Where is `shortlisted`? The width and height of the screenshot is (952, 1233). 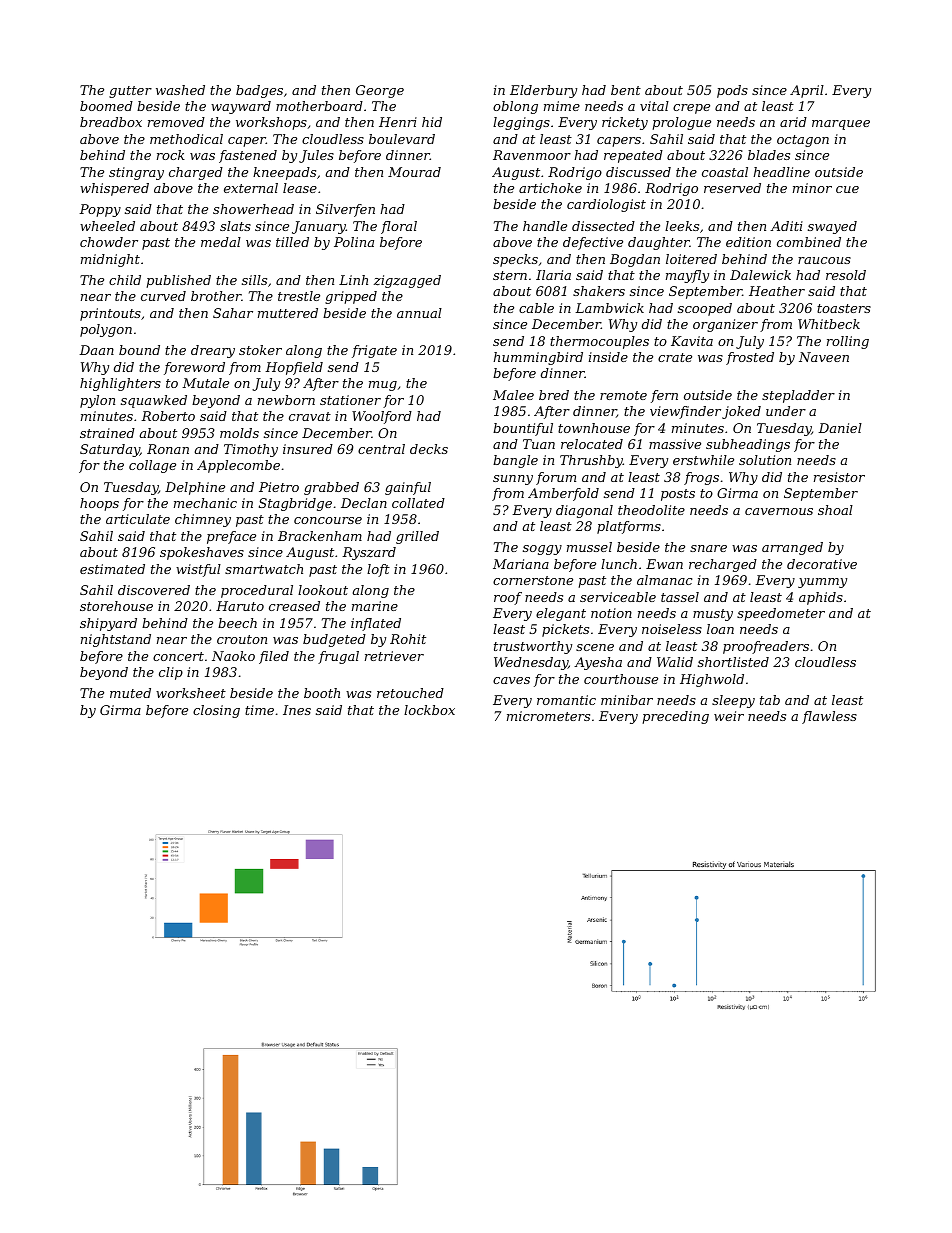
shortlisted is located at coordinates (733, 662).
